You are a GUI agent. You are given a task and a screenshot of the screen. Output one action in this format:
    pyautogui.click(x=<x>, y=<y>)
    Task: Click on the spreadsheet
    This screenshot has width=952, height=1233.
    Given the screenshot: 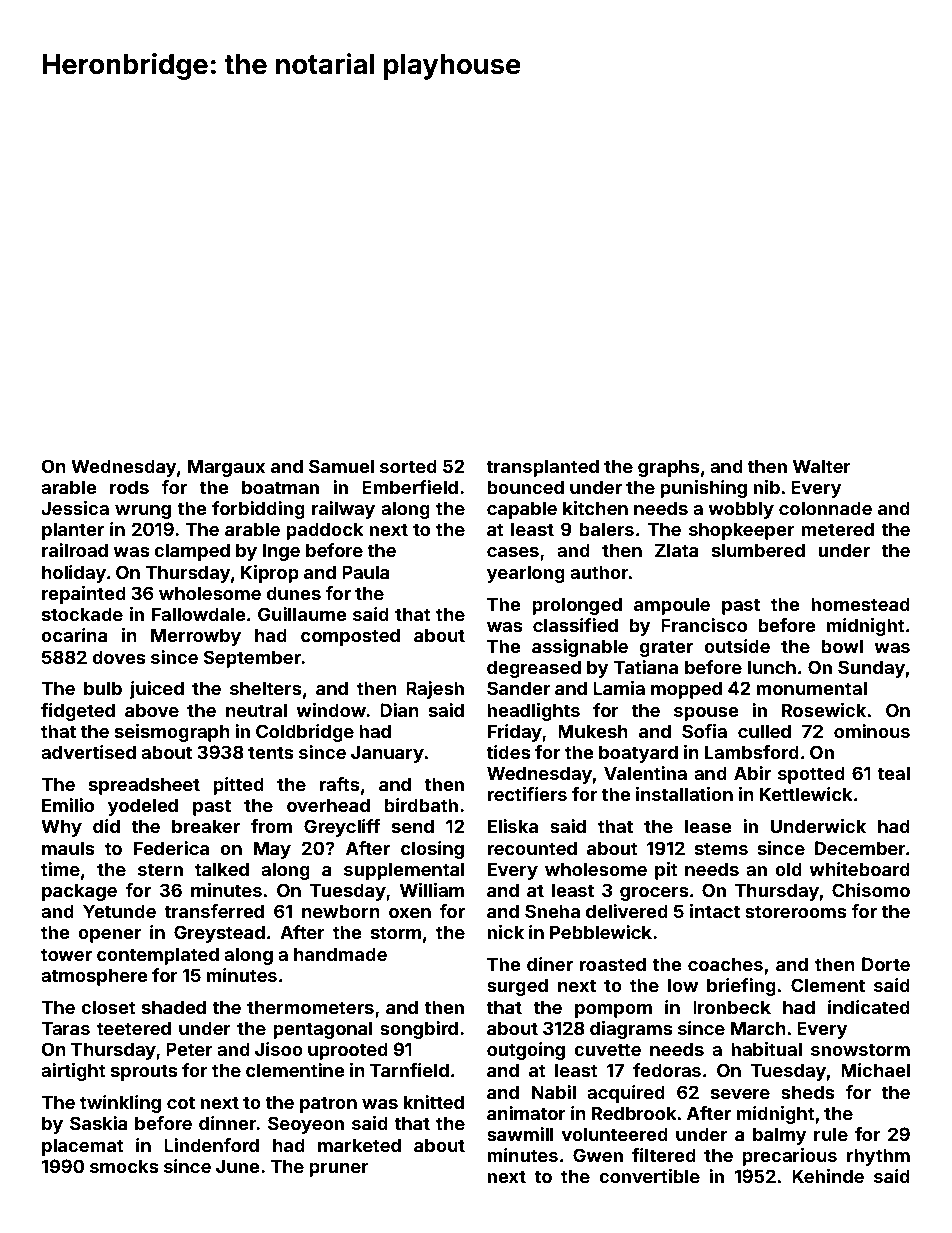 What is the action you would take?
    pyautogui.click(x=144, y=786)
